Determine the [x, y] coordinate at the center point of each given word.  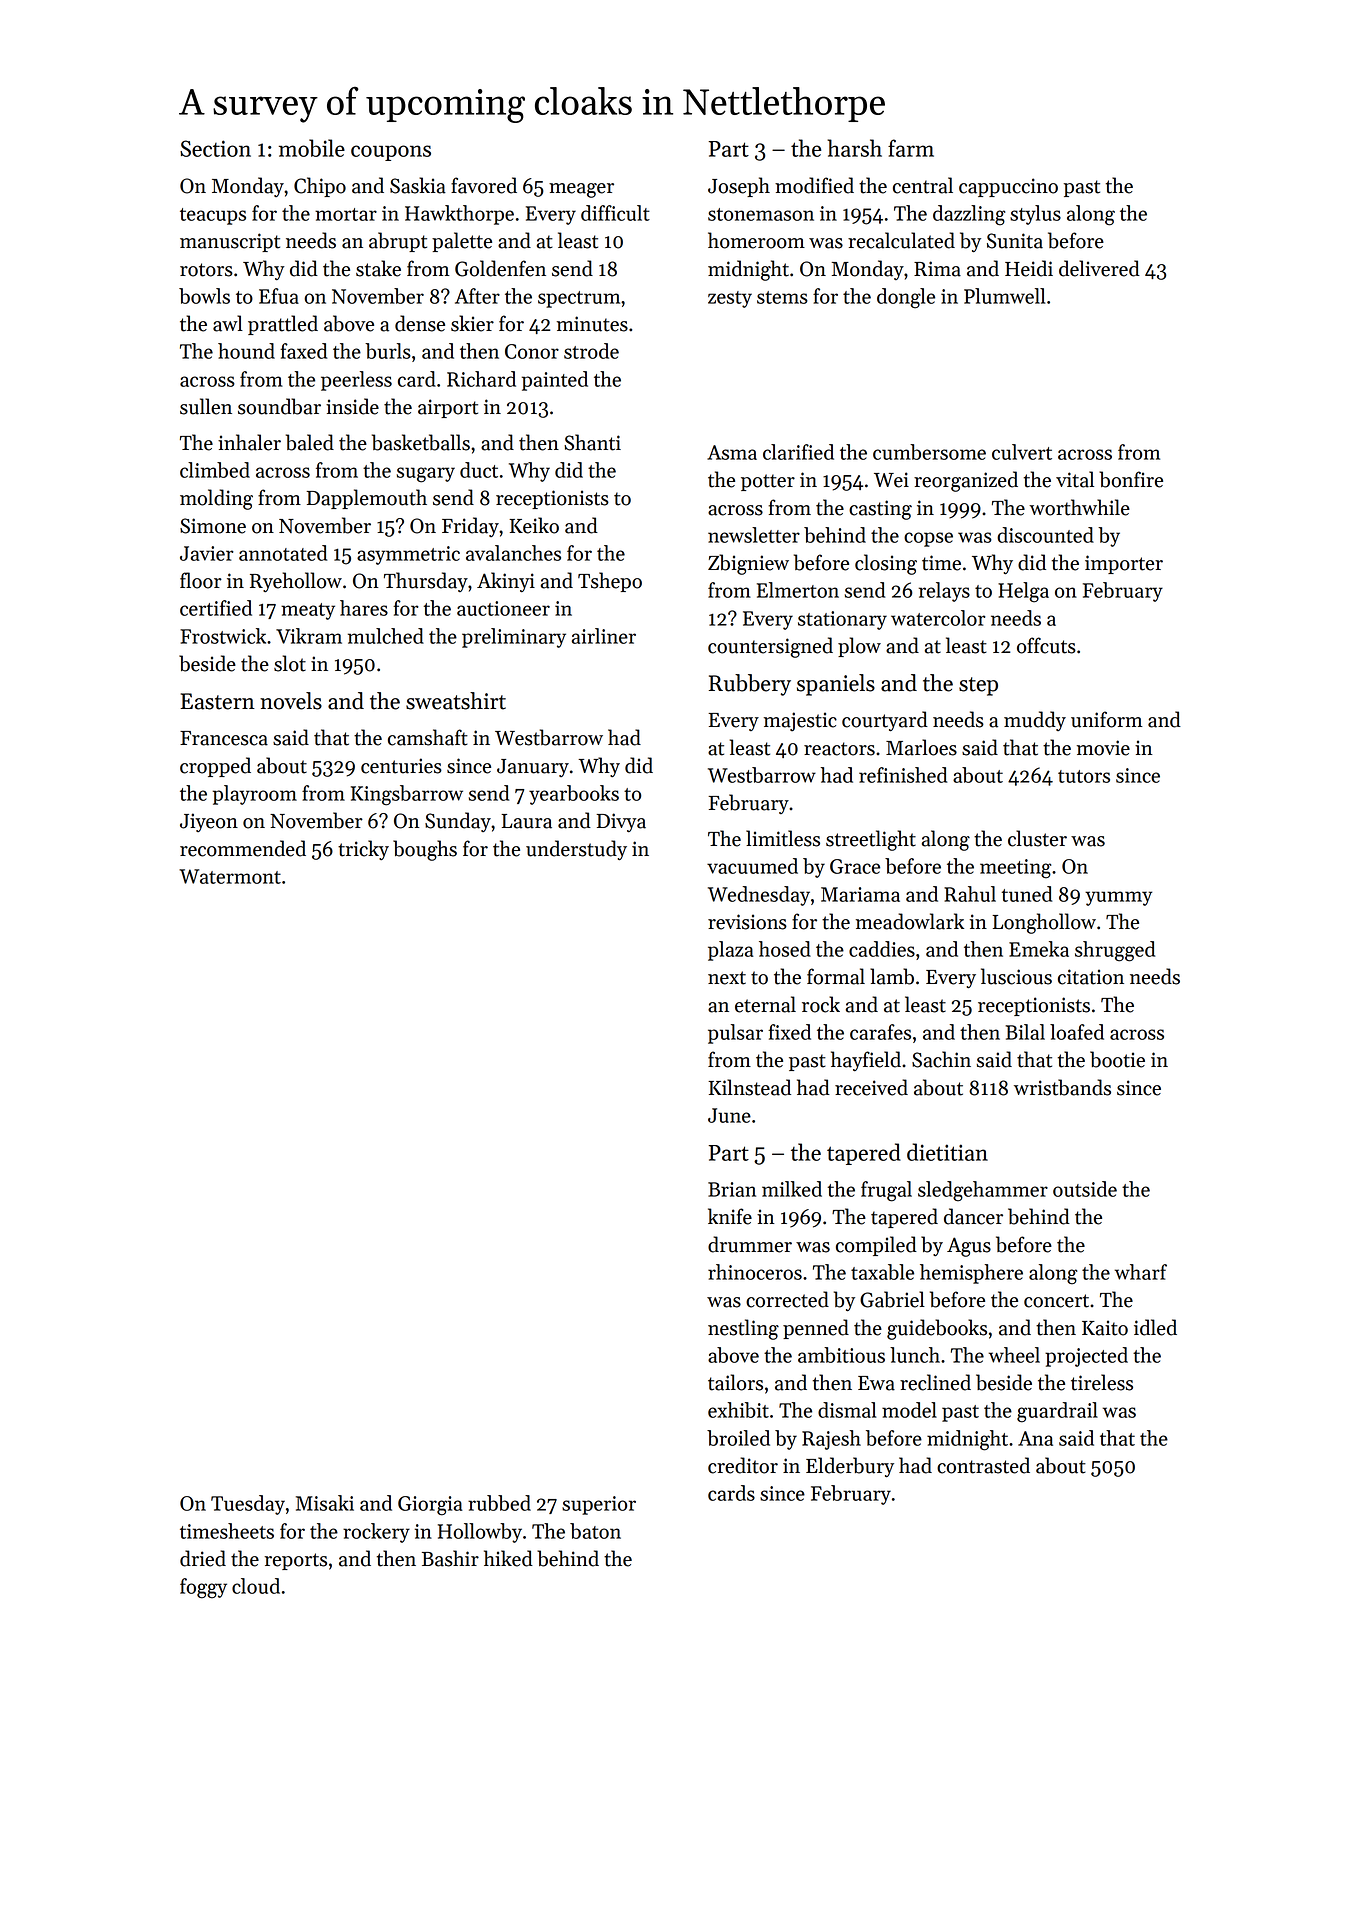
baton [595, 1531]
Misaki [325, 1503]
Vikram [309, 636]
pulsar [735, 1034]
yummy [1118, 898]
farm [911, 148]
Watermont [230, 876]
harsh [854, 148]
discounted [1045, 535]
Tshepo [610, 582]
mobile [312, 148]
